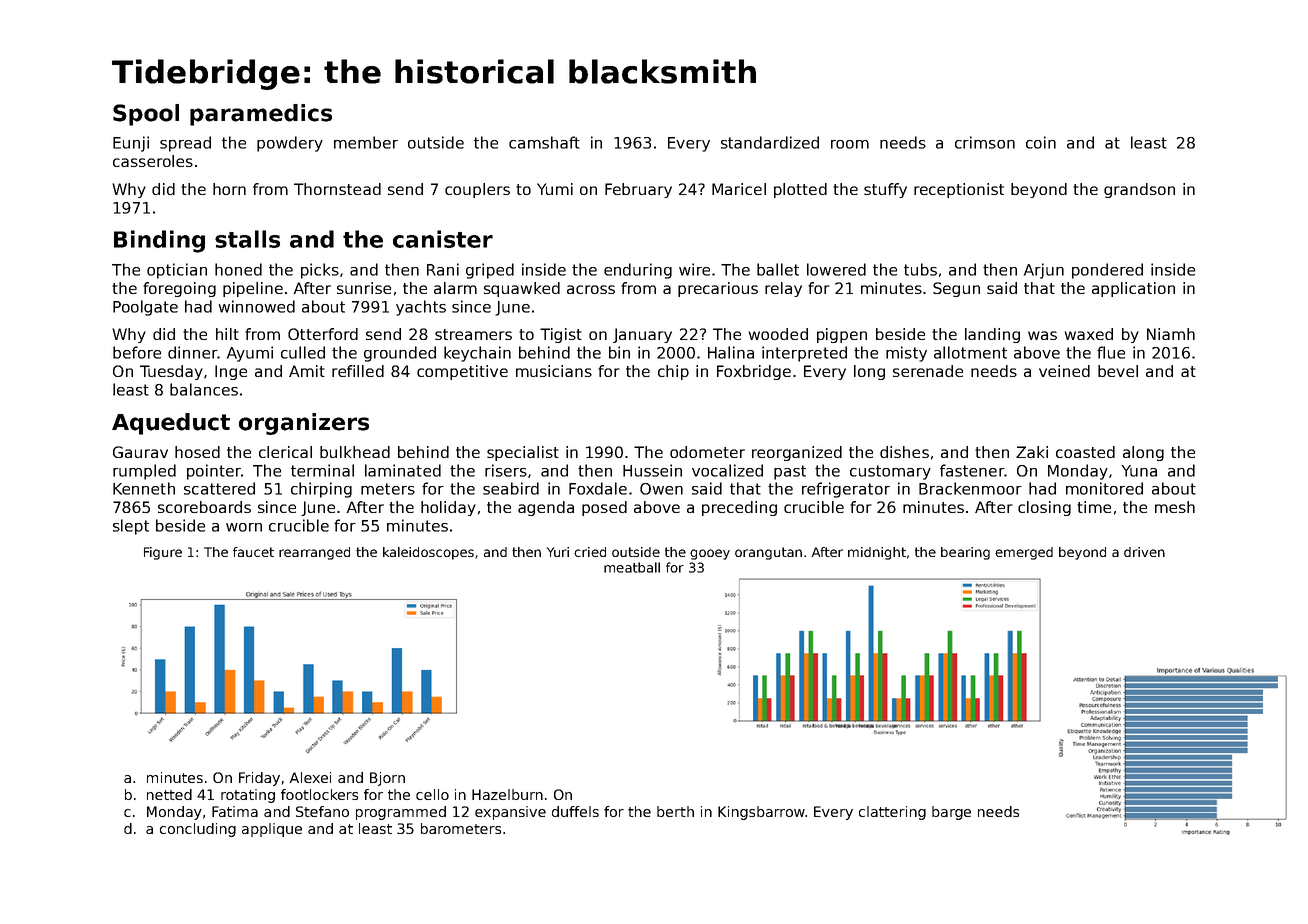  I want to click on squawked, so click(522, 289).
